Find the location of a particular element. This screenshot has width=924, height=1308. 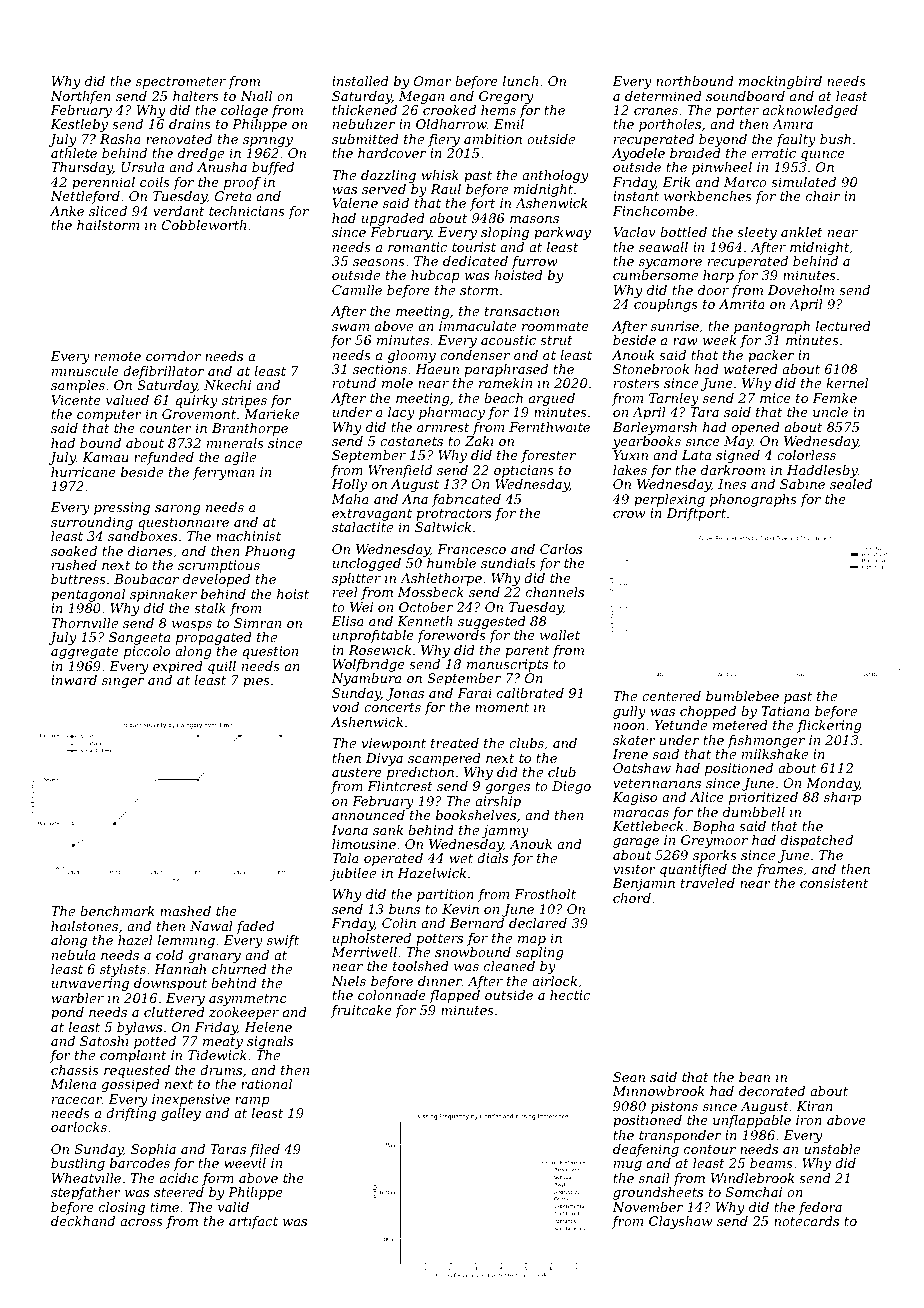

bustling is located at coordinates (78, 1164).
